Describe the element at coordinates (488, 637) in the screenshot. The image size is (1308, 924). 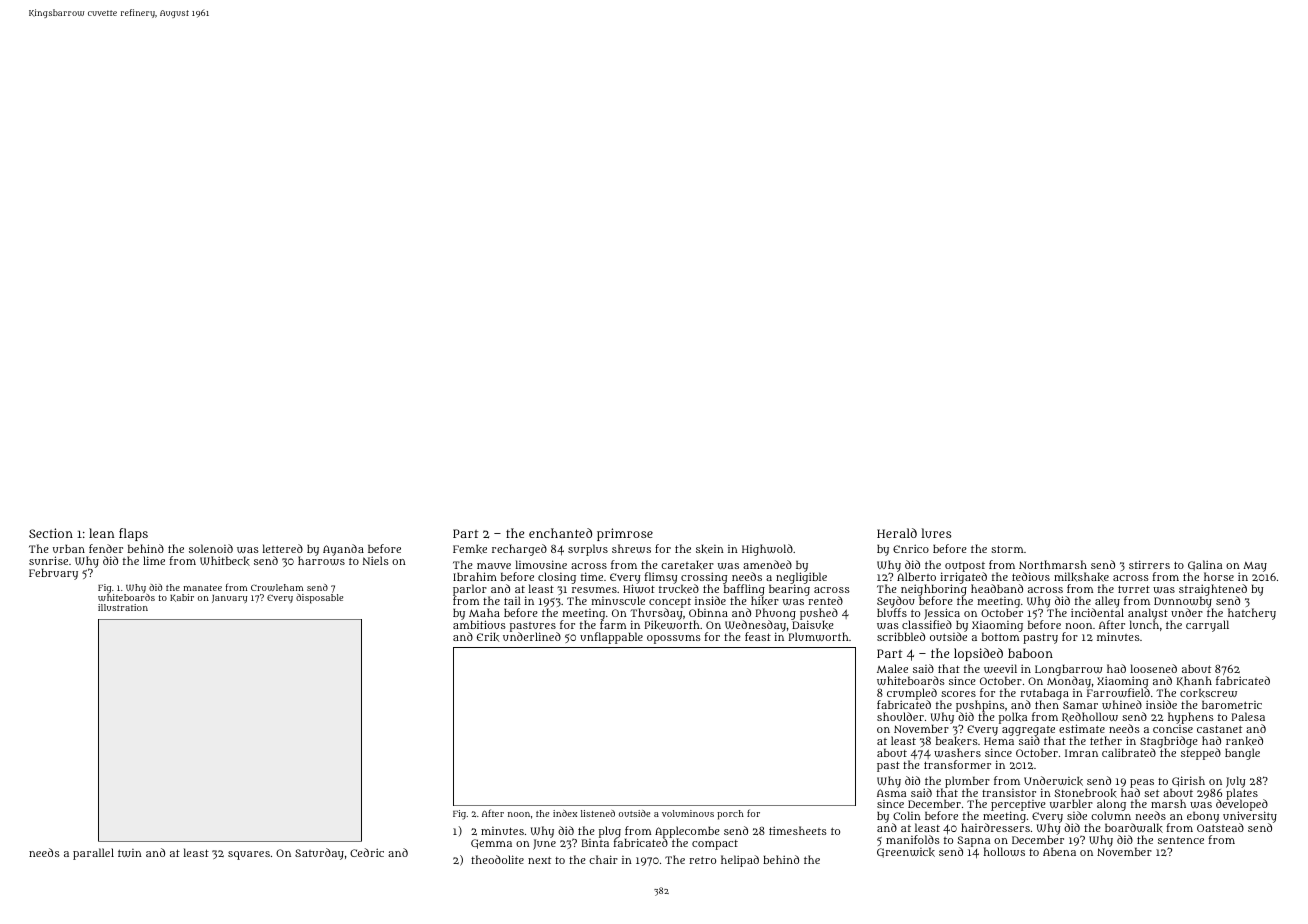
I see `Erik` at that location.
